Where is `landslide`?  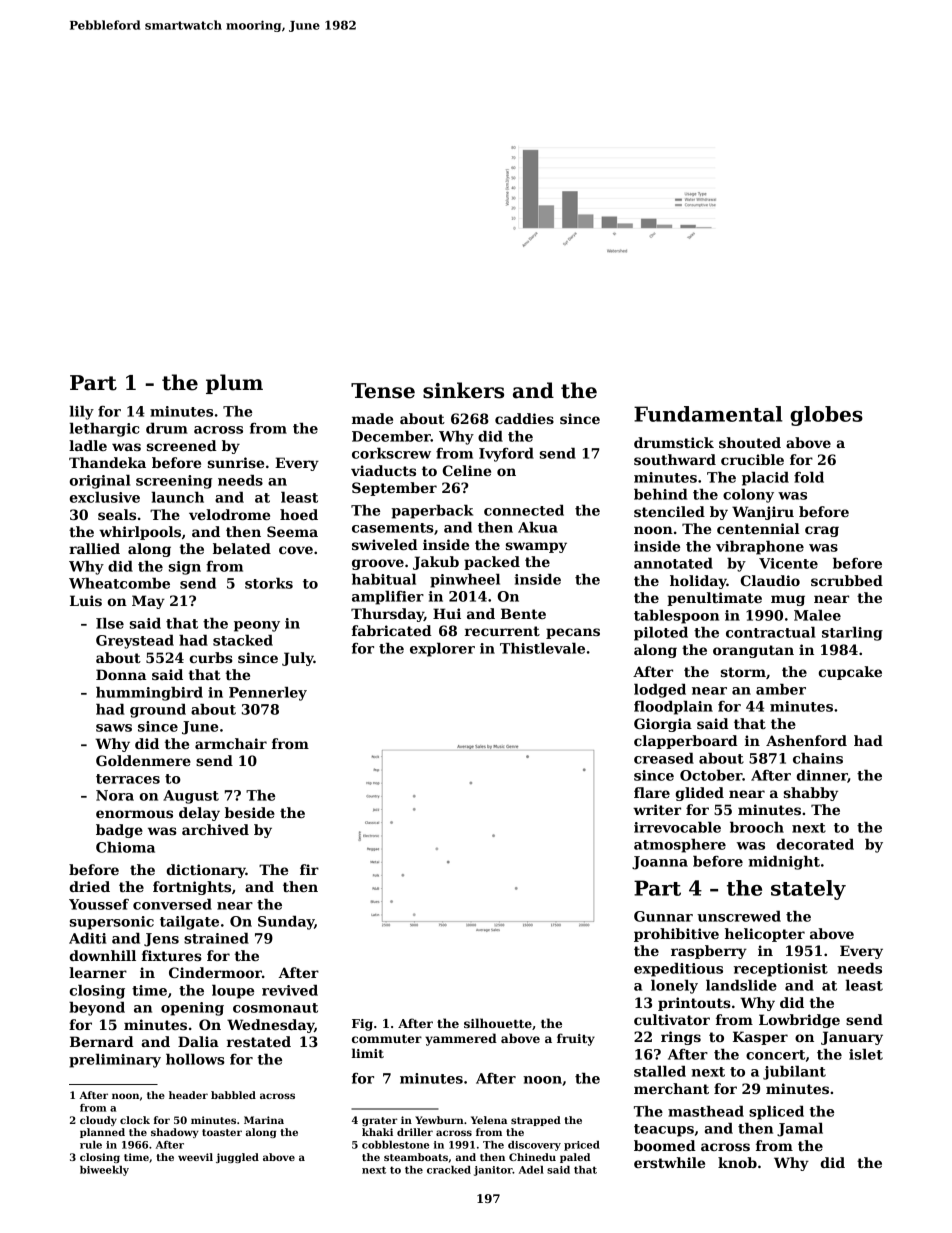
landslide is located at coordinates (741, 985).
